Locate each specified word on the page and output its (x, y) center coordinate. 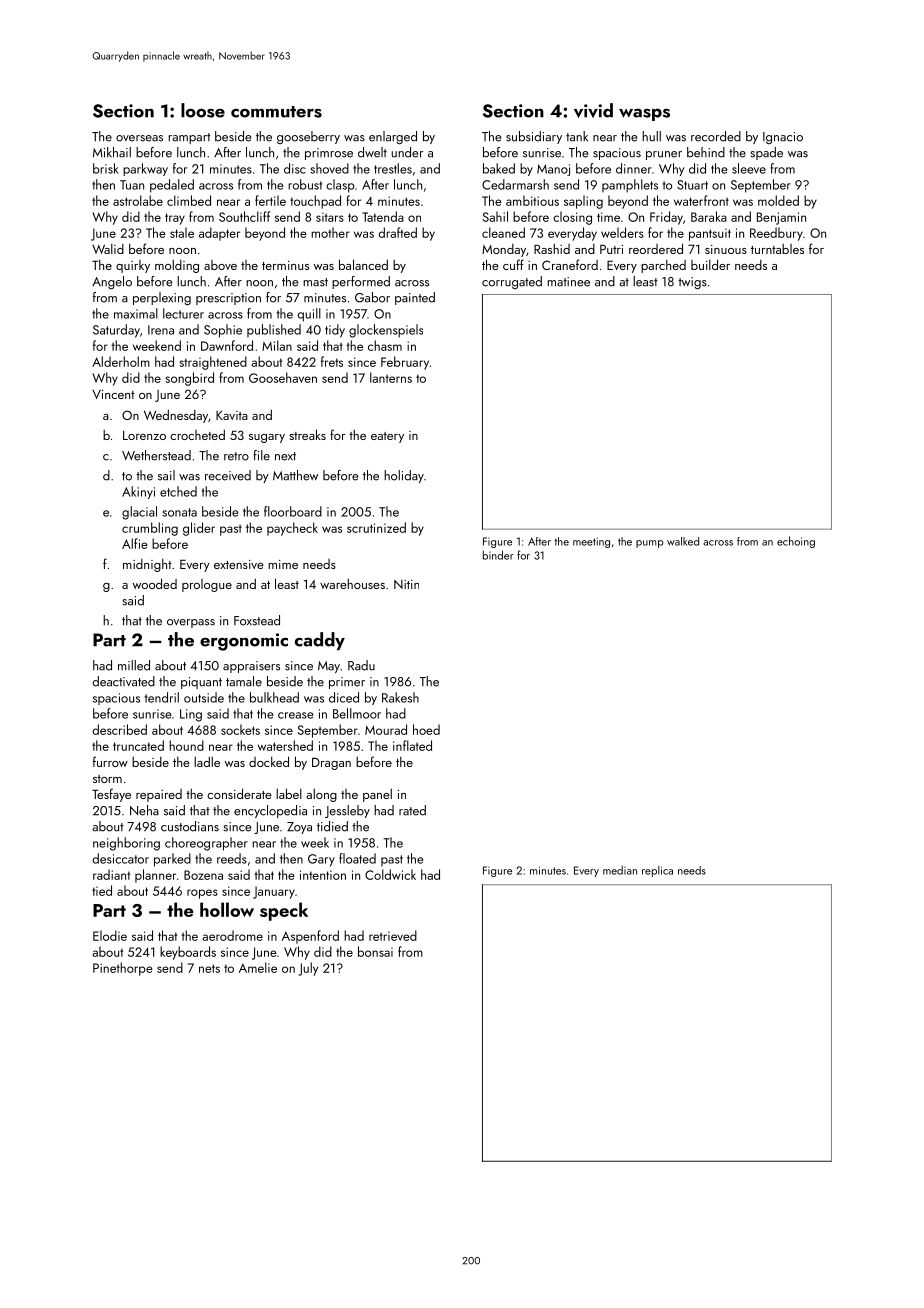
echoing (796, 542)
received (228, 475)
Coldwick (390, 874)
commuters (276, 112)
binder (498, 555)
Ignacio (783, 138)
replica (657, 871)
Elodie (110, 935)
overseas (139, 138)
